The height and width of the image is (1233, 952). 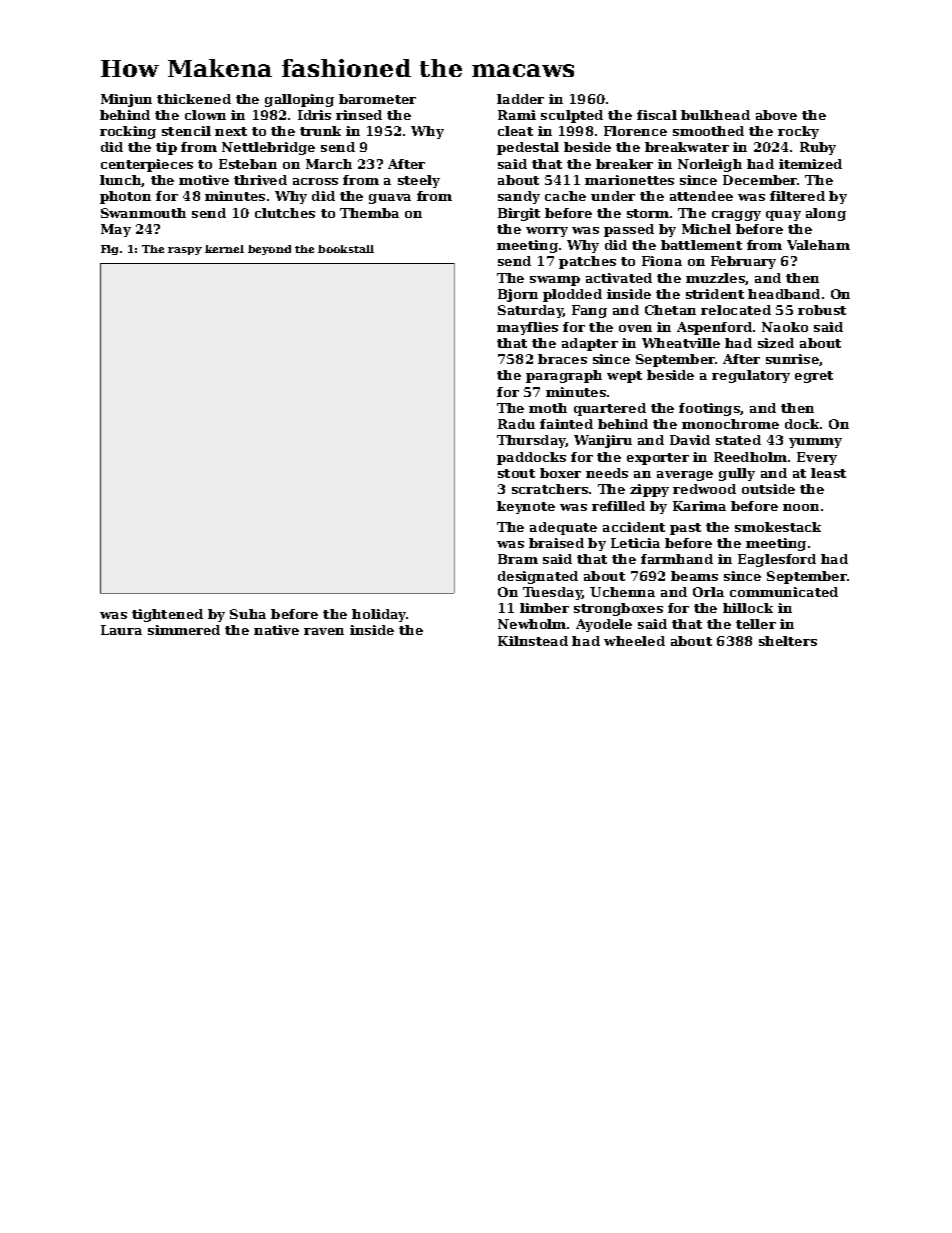 What do you see at coordinates (618, 609) in the image?
I see `strongboxes` at bounding box center [618, 609].
